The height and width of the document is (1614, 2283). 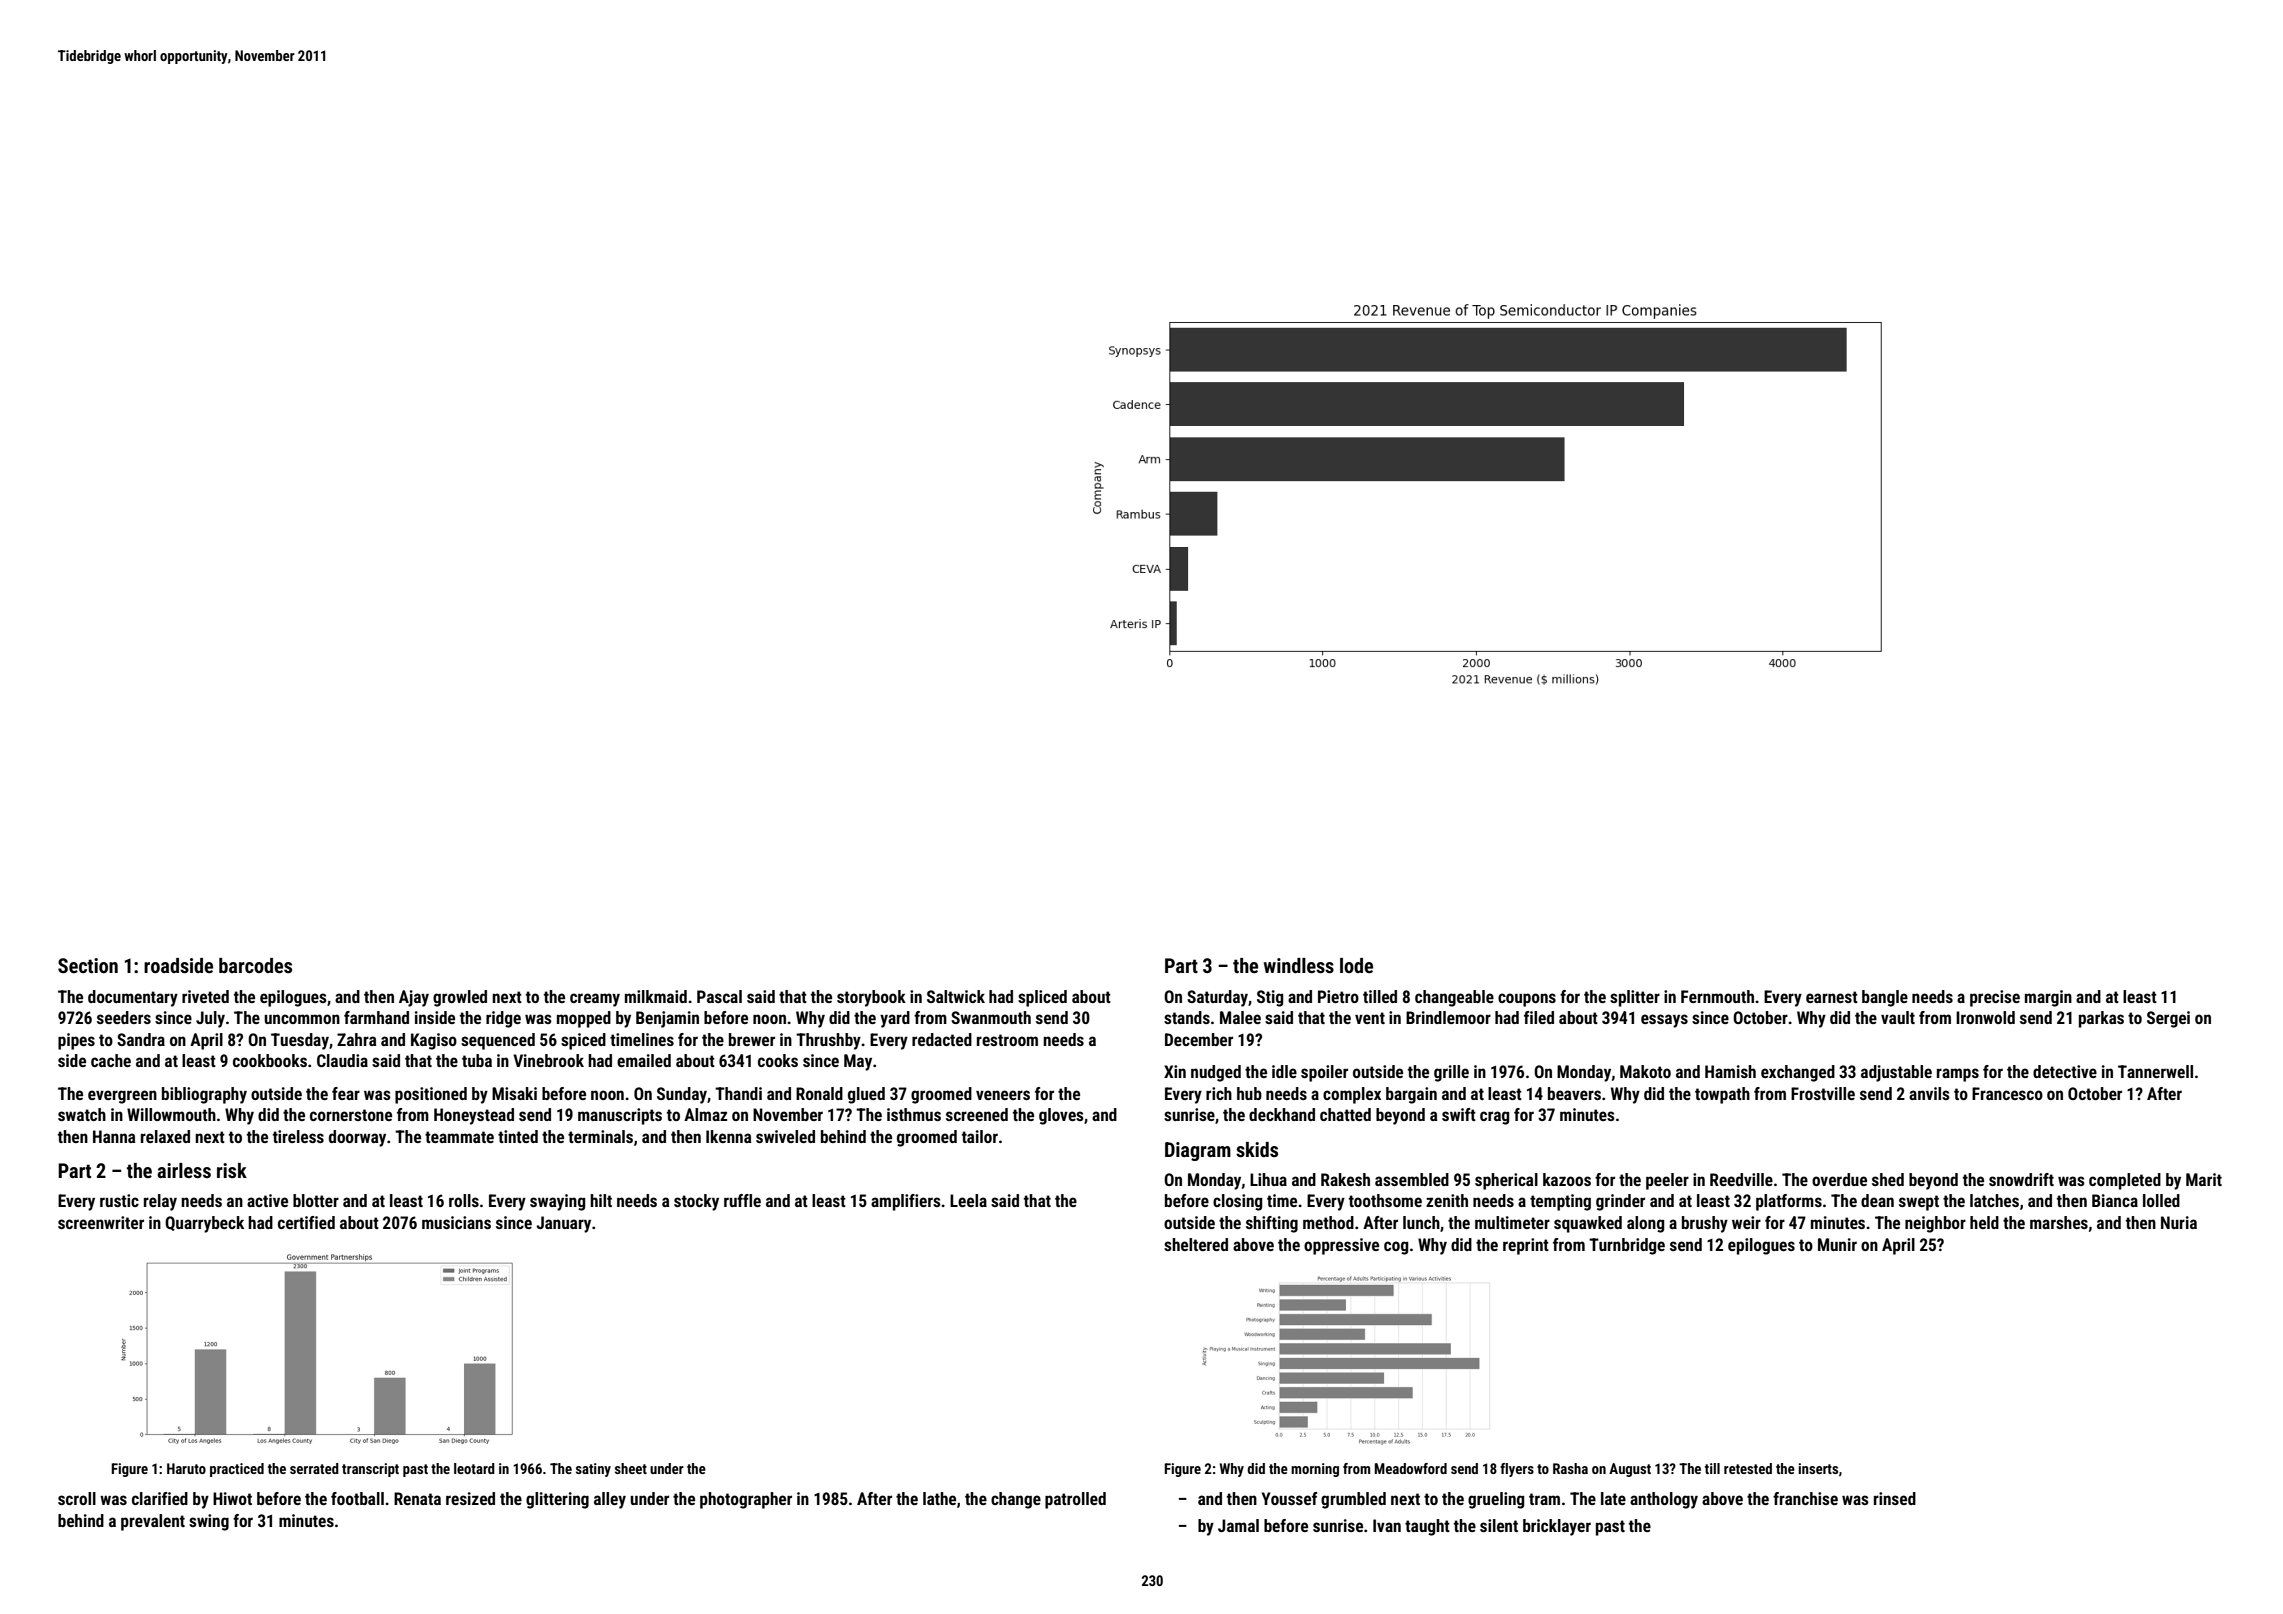 What do you see at coordinates (1832, 997) in the document?
I see `earnest` at bounding box center [1832, 997].
